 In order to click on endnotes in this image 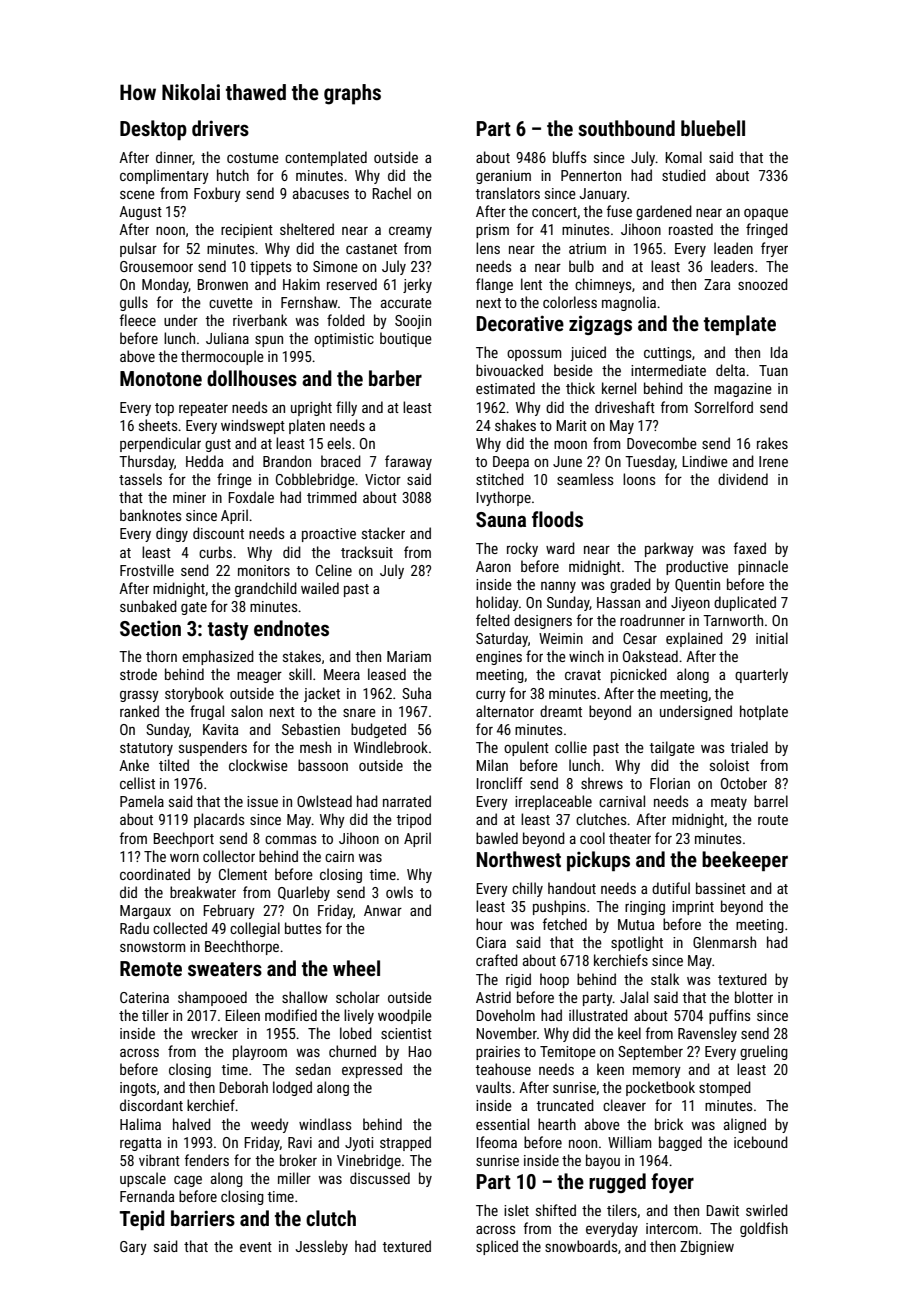, I will do `click(291, 628)`.
